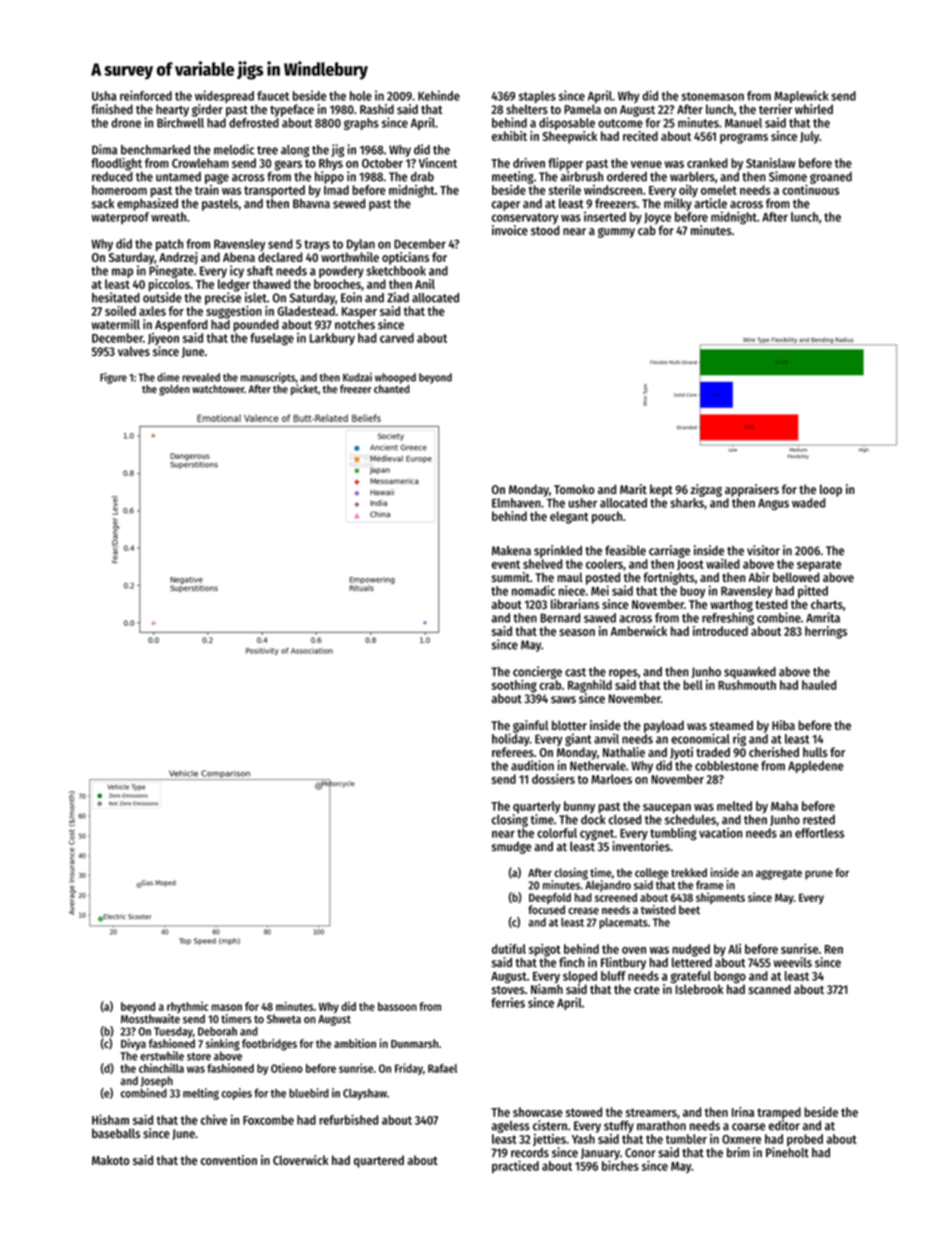 The image size is (952, 1233). What do you see at coordinates (537, 97) in the screenshot?
I see `staples` at bounding box center [537, 97].
